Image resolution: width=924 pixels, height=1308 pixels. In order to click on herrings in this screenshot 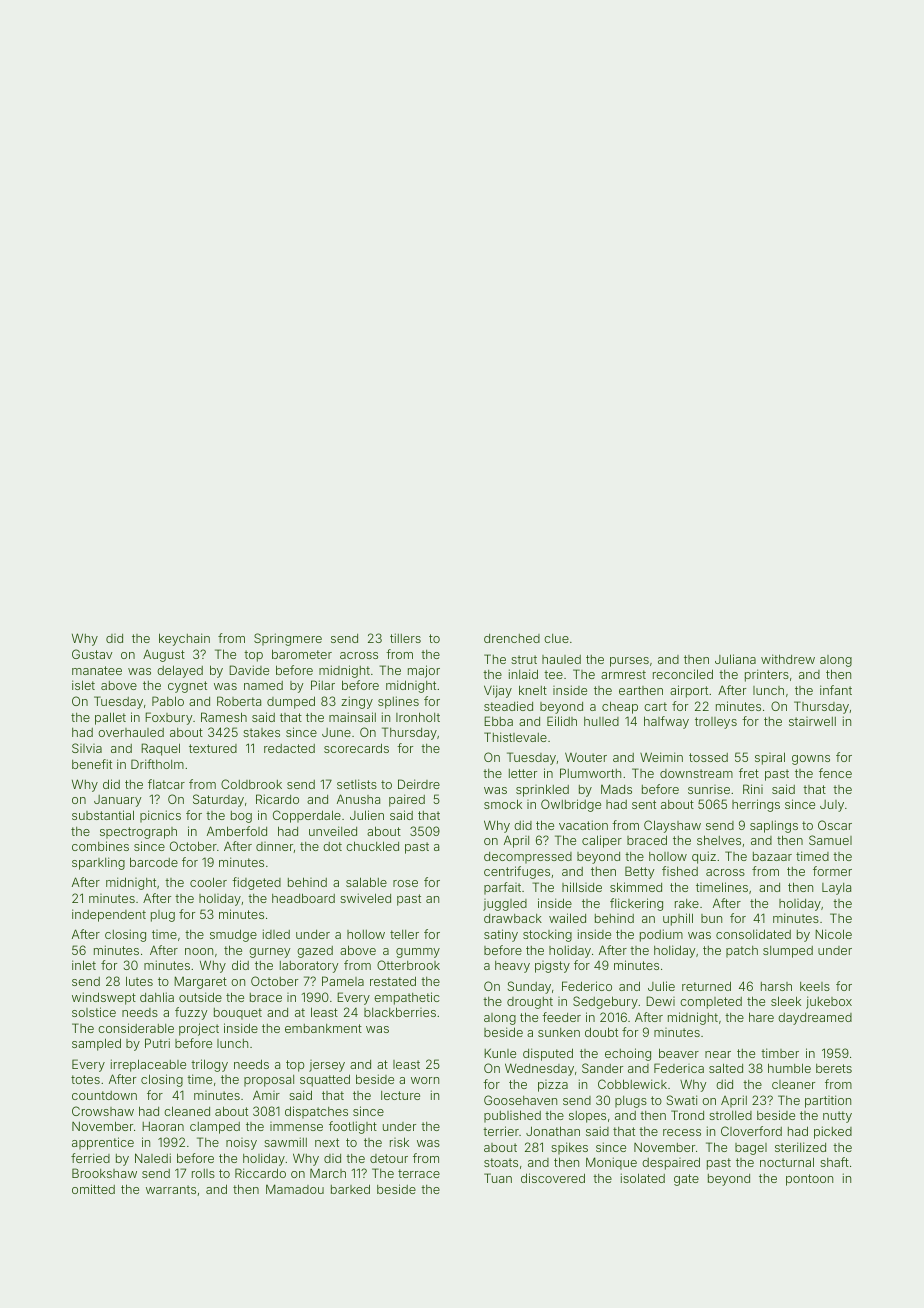, I will do `click(756, 805)`.
